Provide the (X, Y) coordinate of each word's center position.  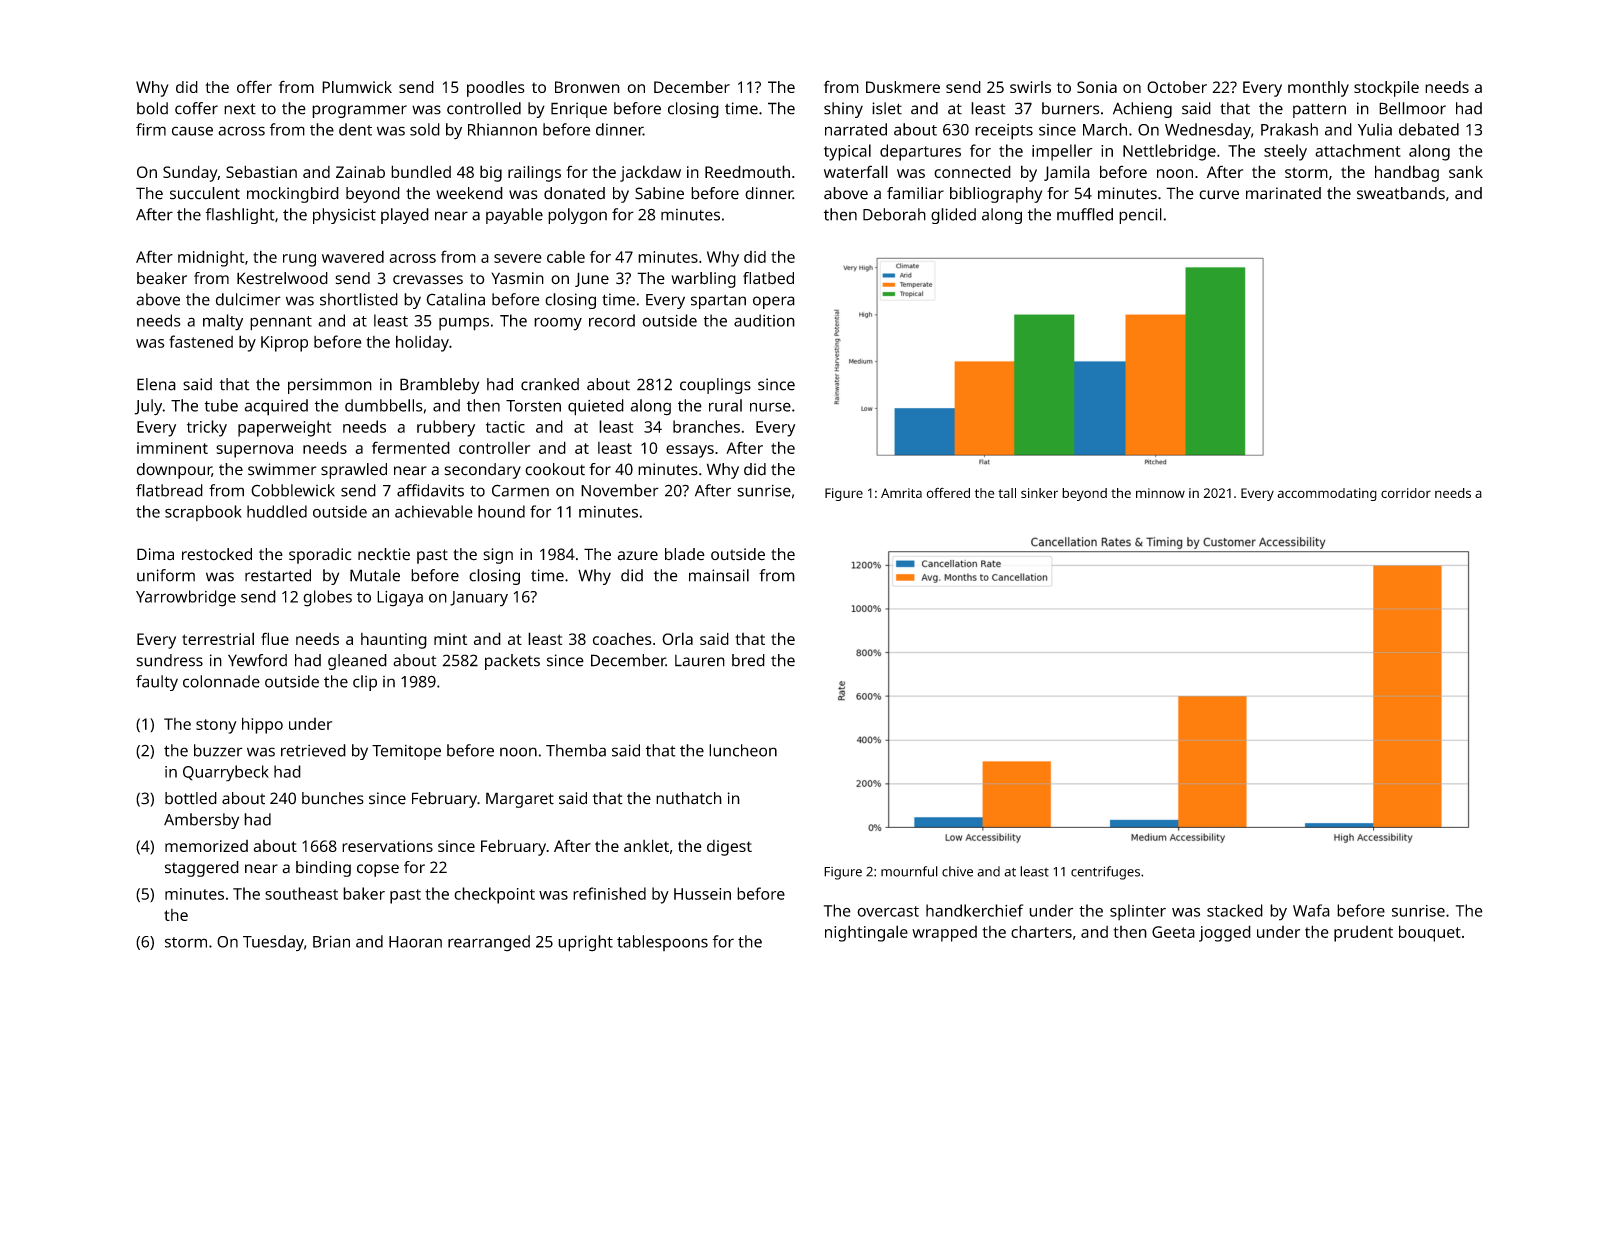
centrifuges (1105, 873)
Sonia (1097, 87)
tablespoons (662, 943)
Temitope (406, 752)
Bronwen (587, 87)
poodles (496, 89)
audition (764, 320)
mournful (909, 871)
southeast (301, 893)
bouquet (1430, 933)
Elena (156, 384)
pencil (1140, 216)
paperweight (284, 428)
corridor (1406, 493)
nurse (770, 407)
